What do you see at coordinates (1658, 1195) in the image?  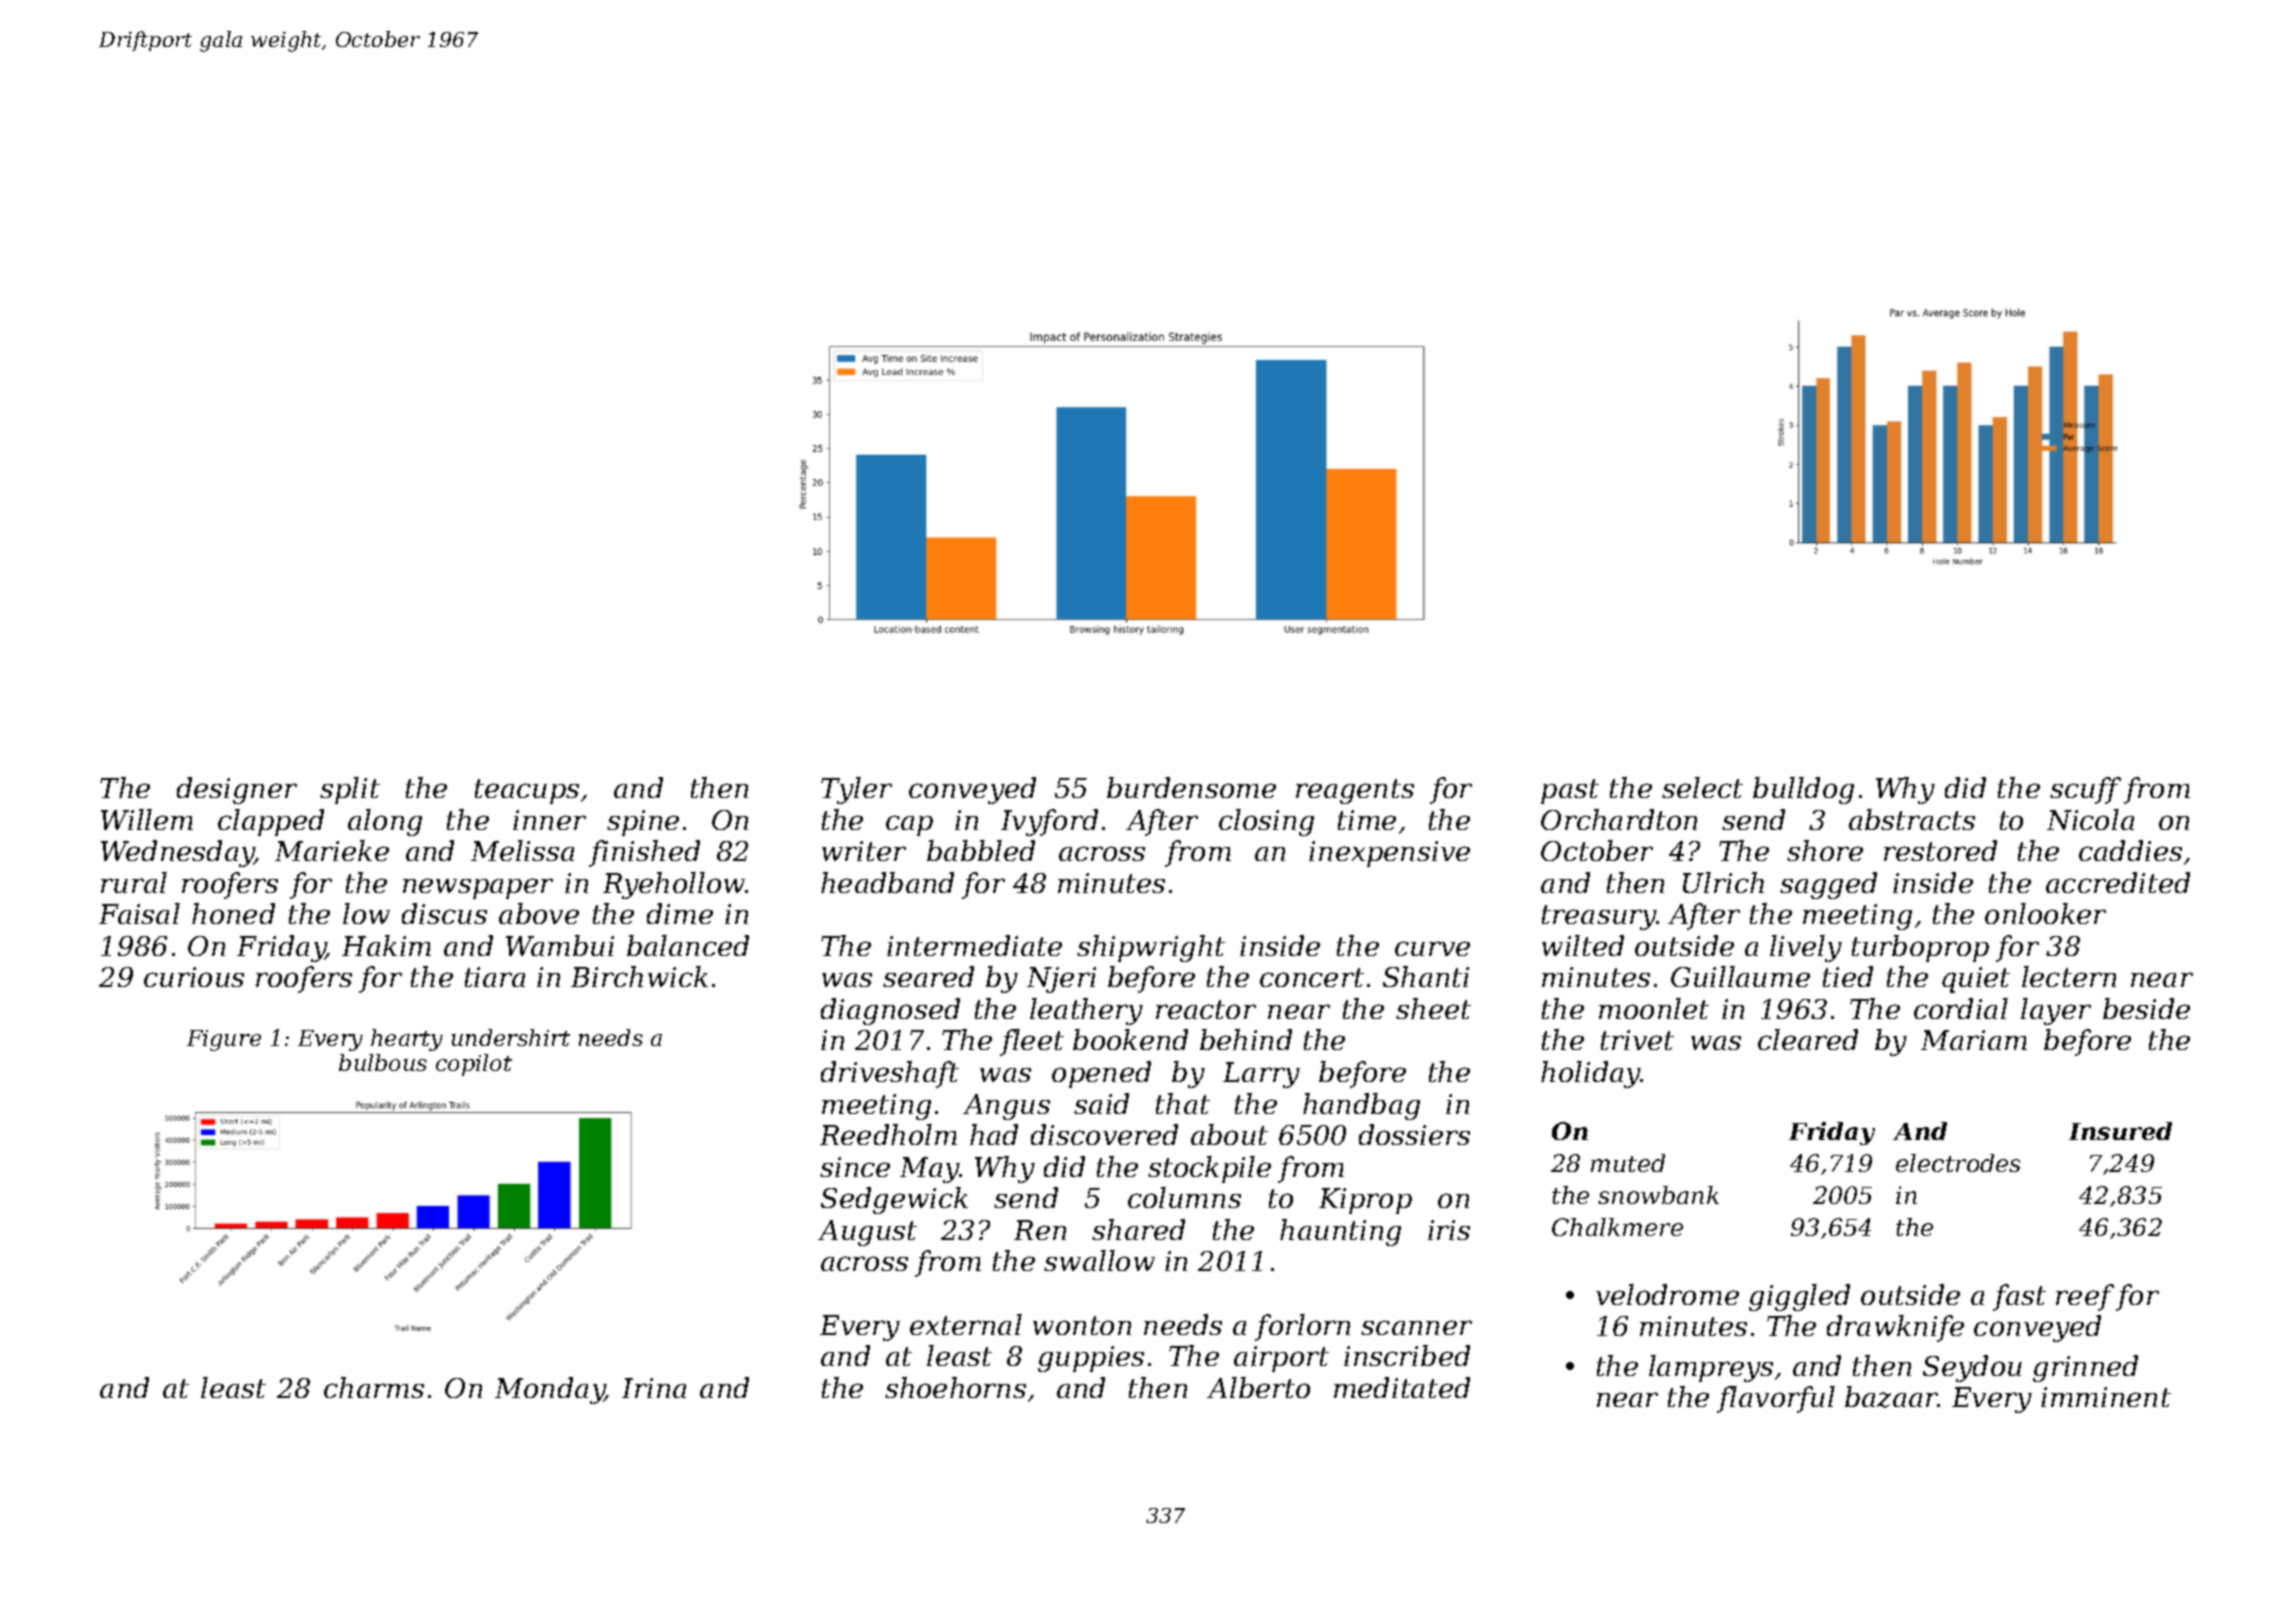 I see `snowbank` at bounding box center [1658, 1195].
